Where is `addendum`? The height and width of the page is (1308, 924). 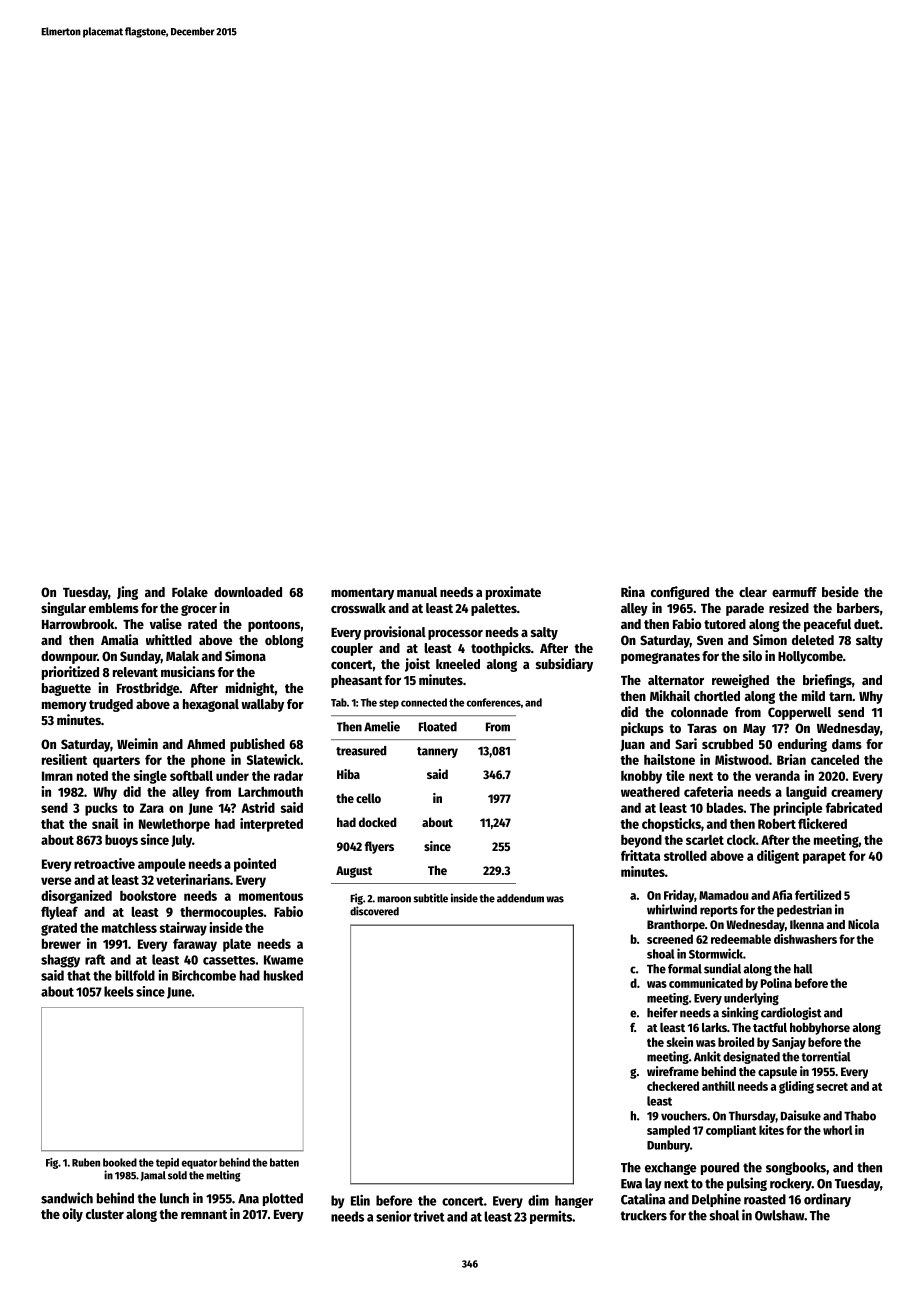 addendum is located at coordinates (520, 898).
